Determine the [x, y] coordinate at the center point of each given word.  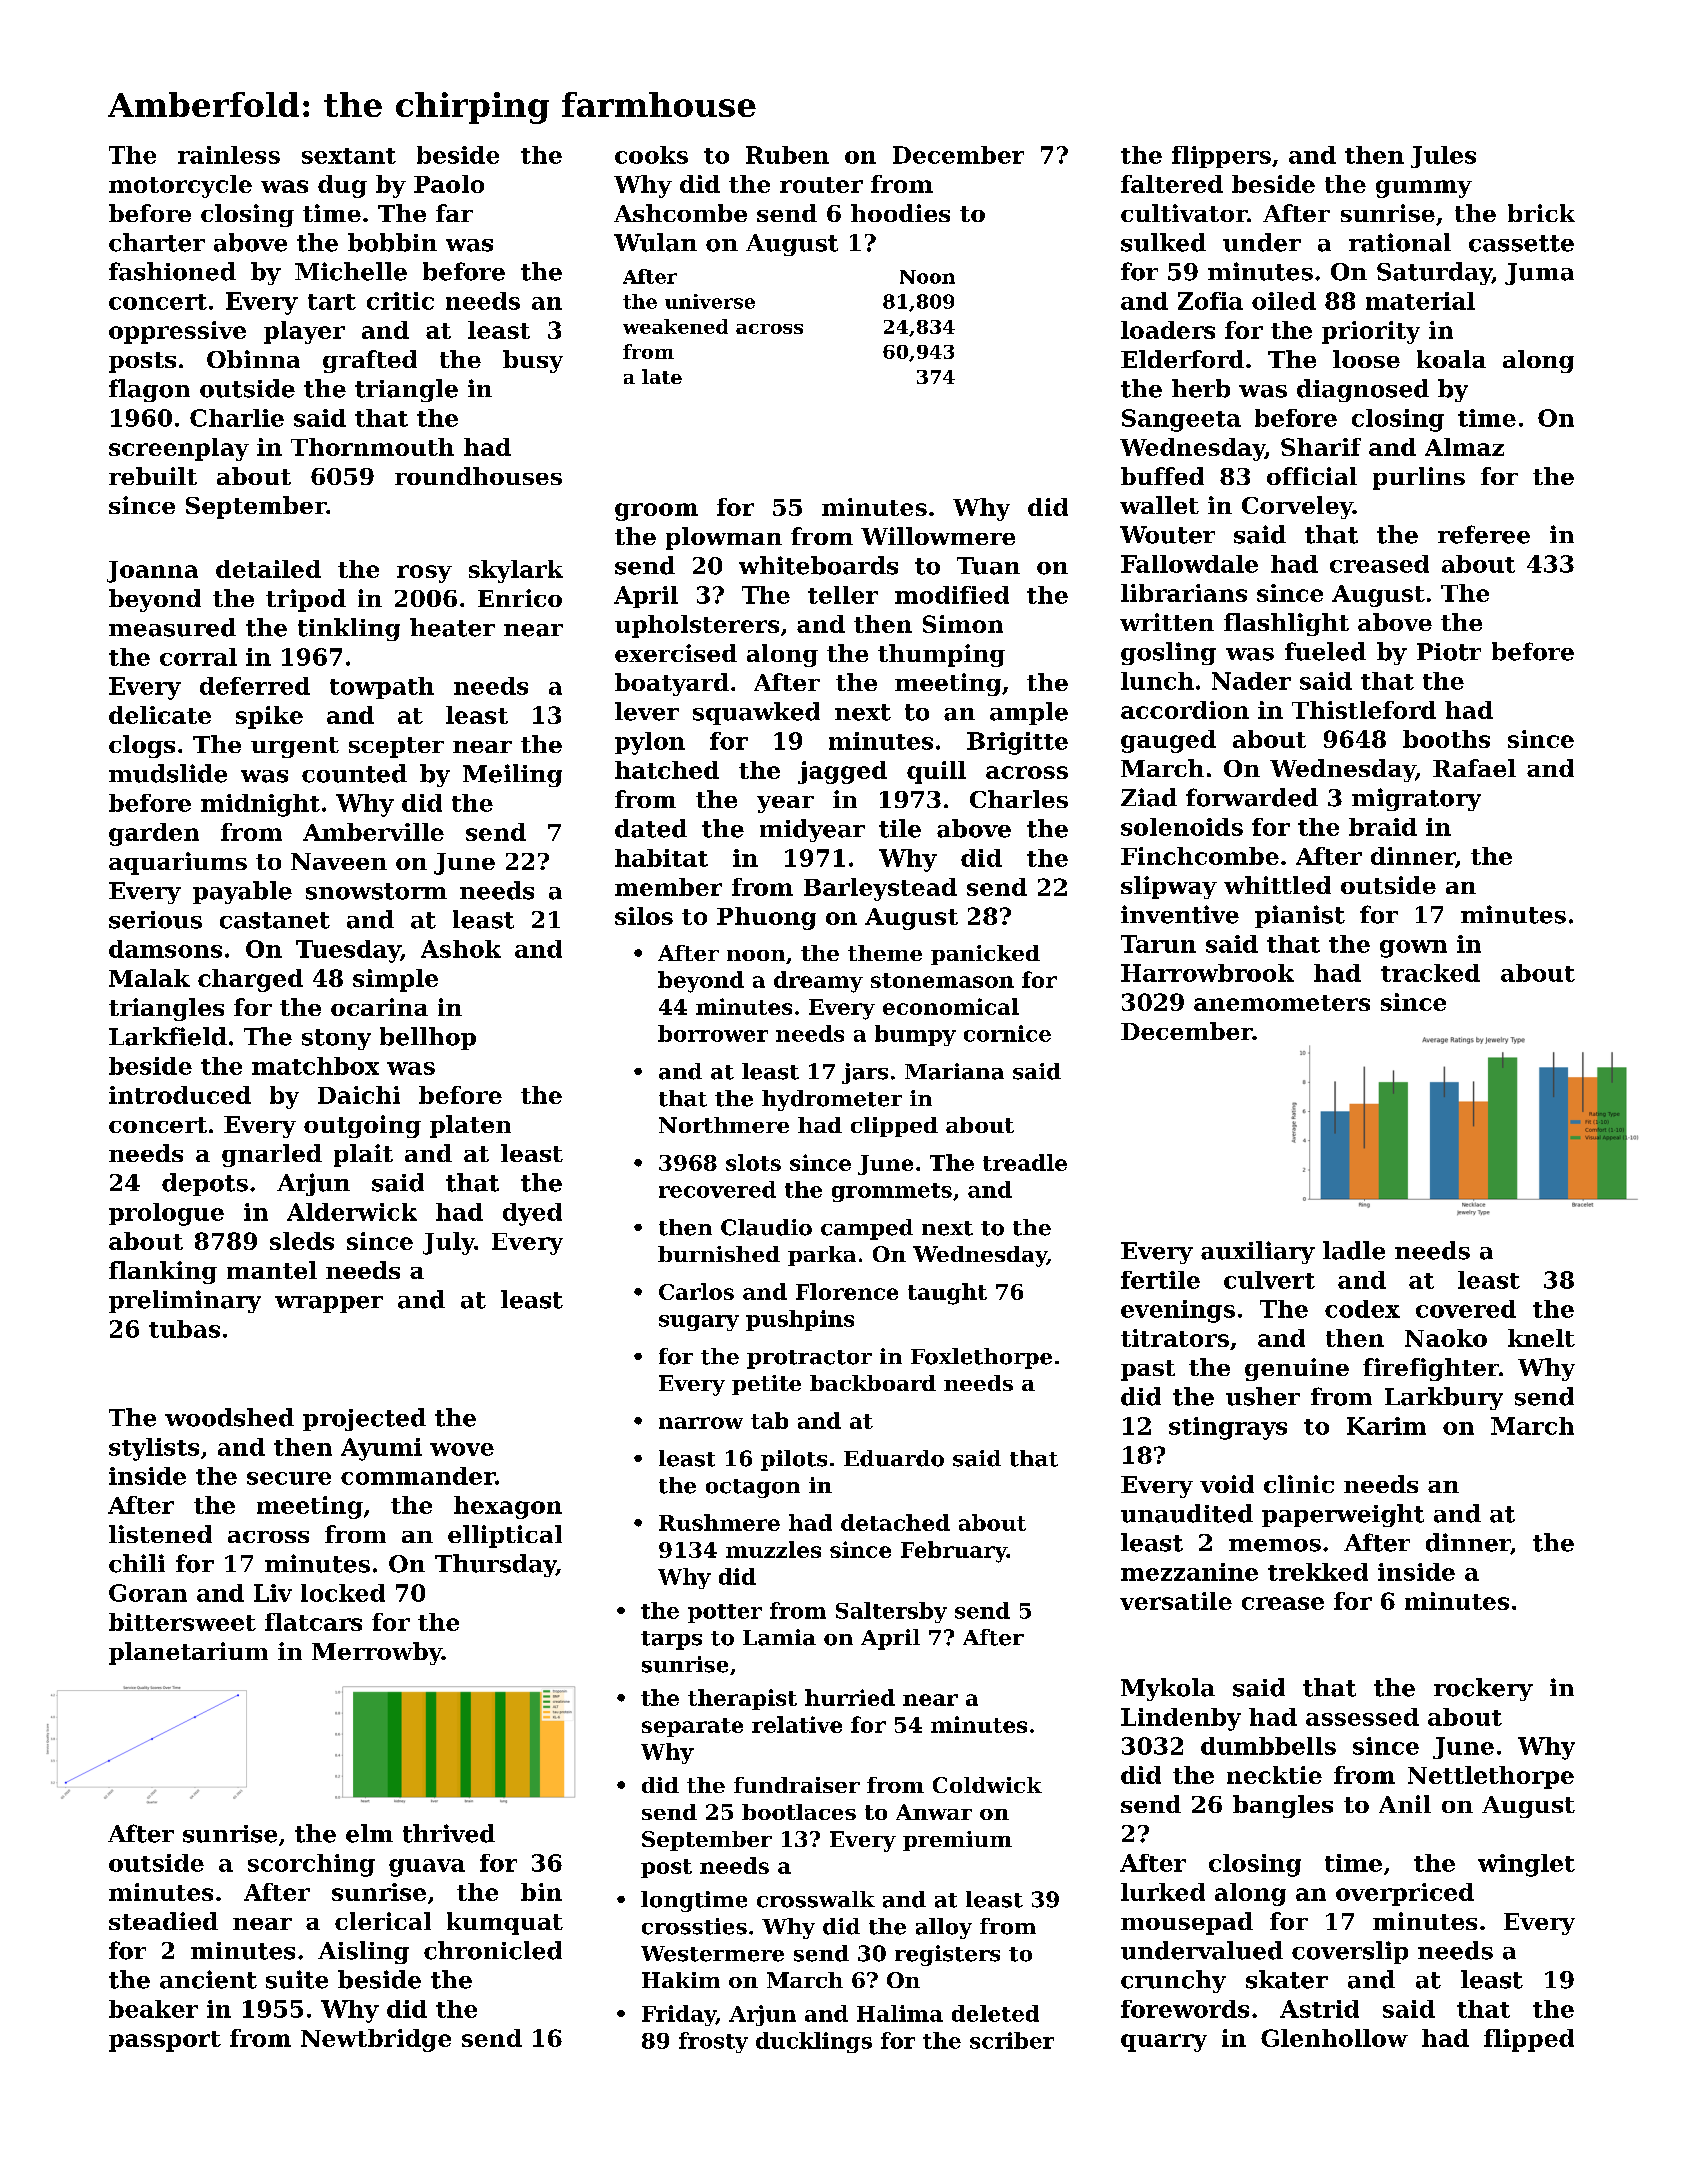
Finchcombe [1200, 856]
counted [354, 773]
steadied [163, 1921]
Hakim [681, 1980]
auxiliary [1258, 1252]
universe [710, 301]
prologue [166, 1214]
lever [647, 711]
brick [1541, 213]
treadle [1025, 1162]
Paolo [449, 184]
